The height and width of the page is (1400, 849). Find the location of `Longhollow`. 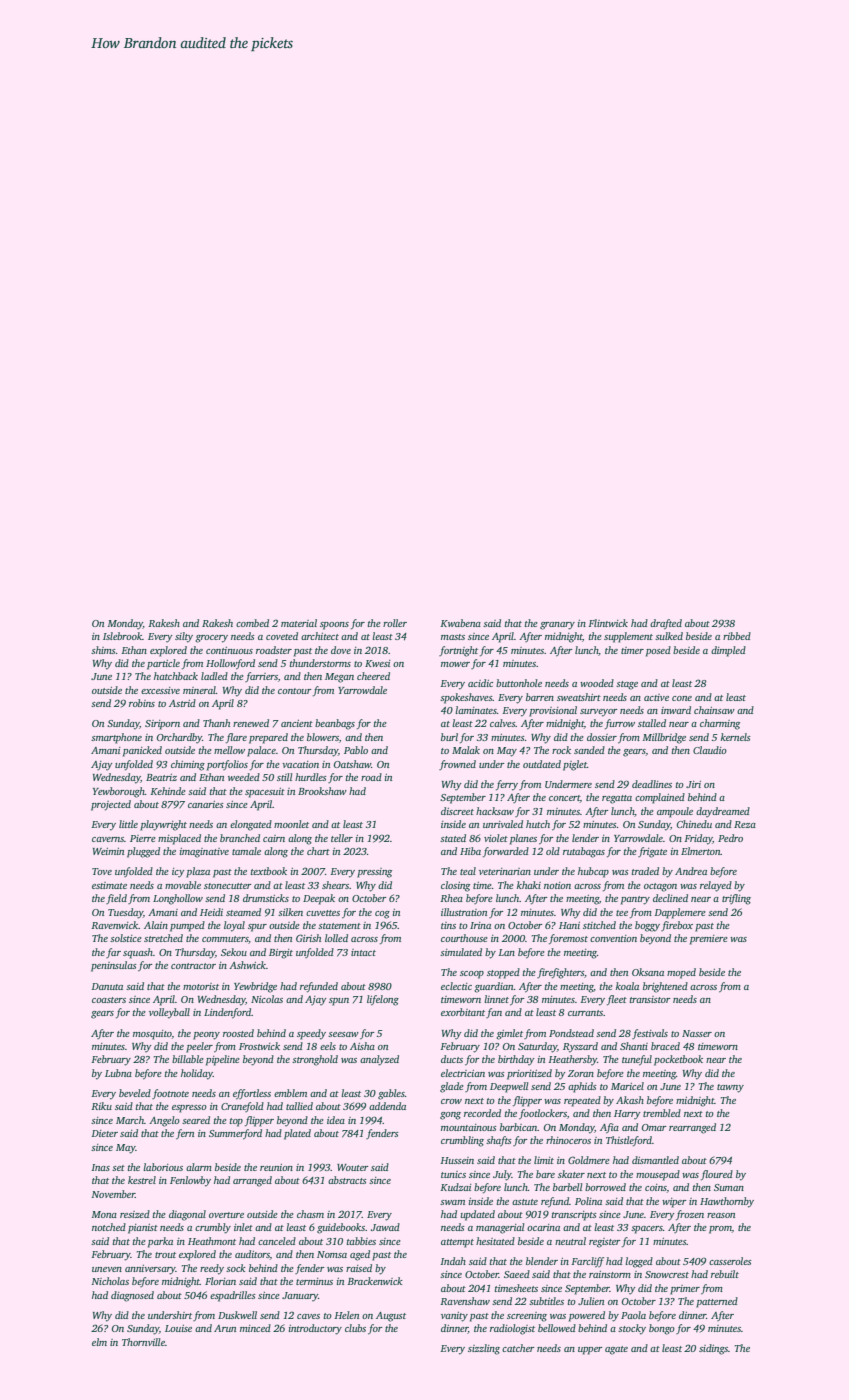

Longhollow is located at coordinates (178, 899).
